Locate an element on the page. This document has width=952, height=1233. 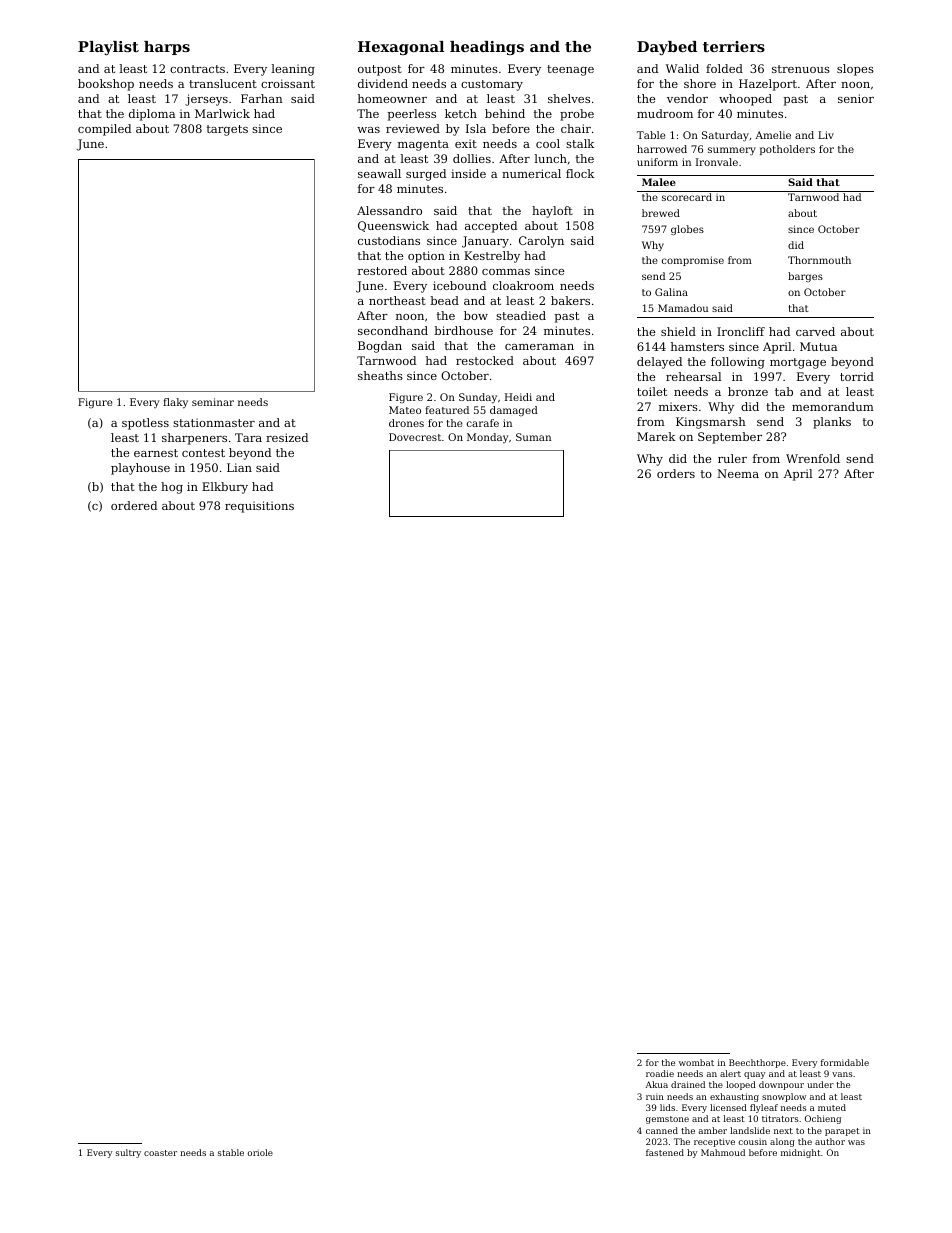
terriers is located at coordinates (734, 46).
